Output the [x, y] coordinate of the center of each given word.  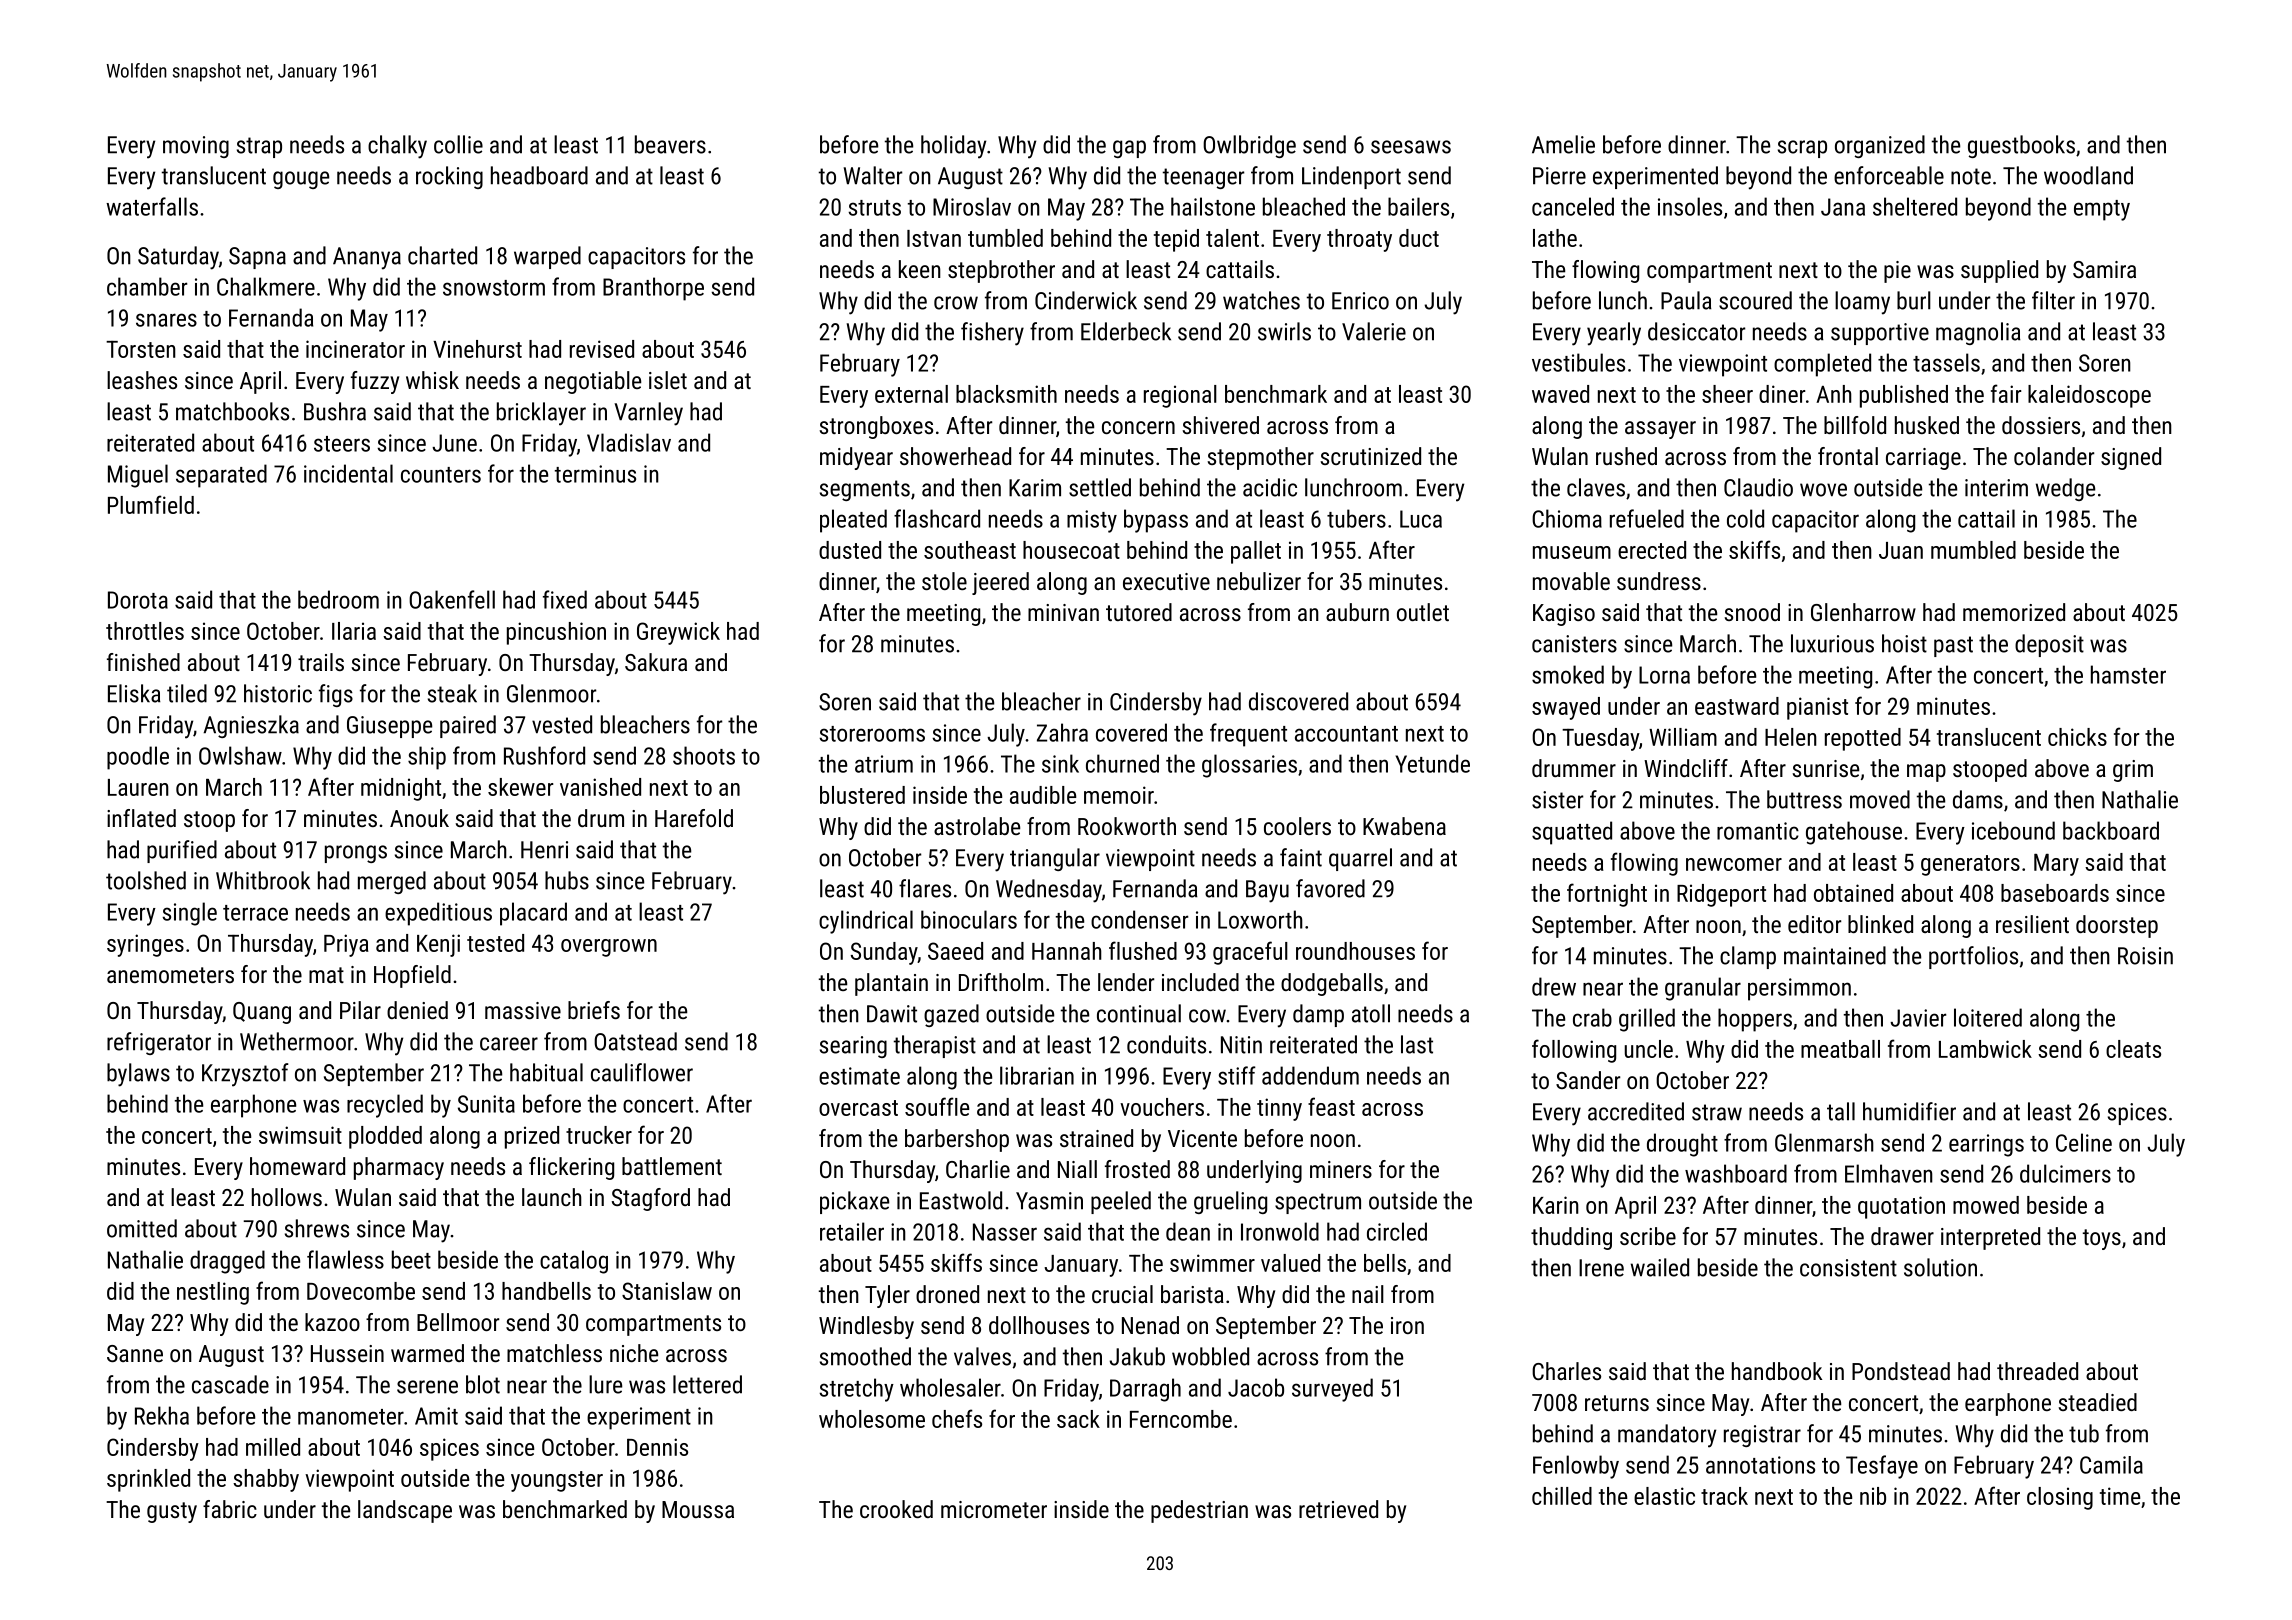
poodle [138, 758]
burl [1914, 300]
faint [1301, 857]
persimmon [1799, 989]
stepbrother [1001, 271]
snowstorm [494, 288]
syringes [145, 945]
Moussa [698, 1509]
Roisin [2145, 956]
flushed [1143, 950]
